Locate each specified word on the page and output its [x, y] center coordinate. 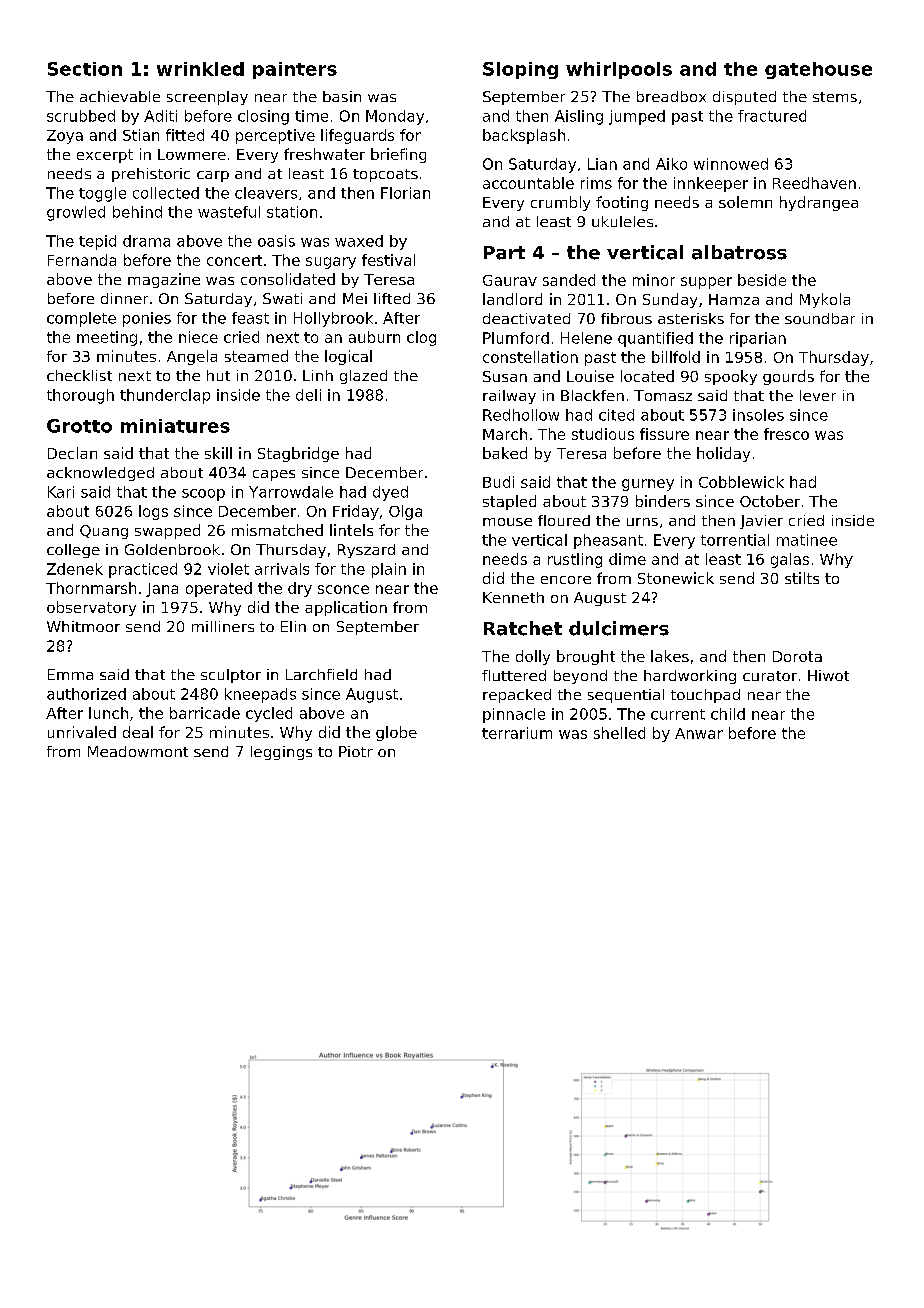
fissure [664, 434]
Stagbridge [298, 454]
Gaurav [510, 280]
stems [835, 97]
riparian [758, 339]
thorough [80, 396]
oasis [276, 241]
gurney [648, 485]
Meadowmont [138, 751]
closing [263, 117]
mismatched [277, 530]
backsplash [524, 136]
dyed [390, 493]
